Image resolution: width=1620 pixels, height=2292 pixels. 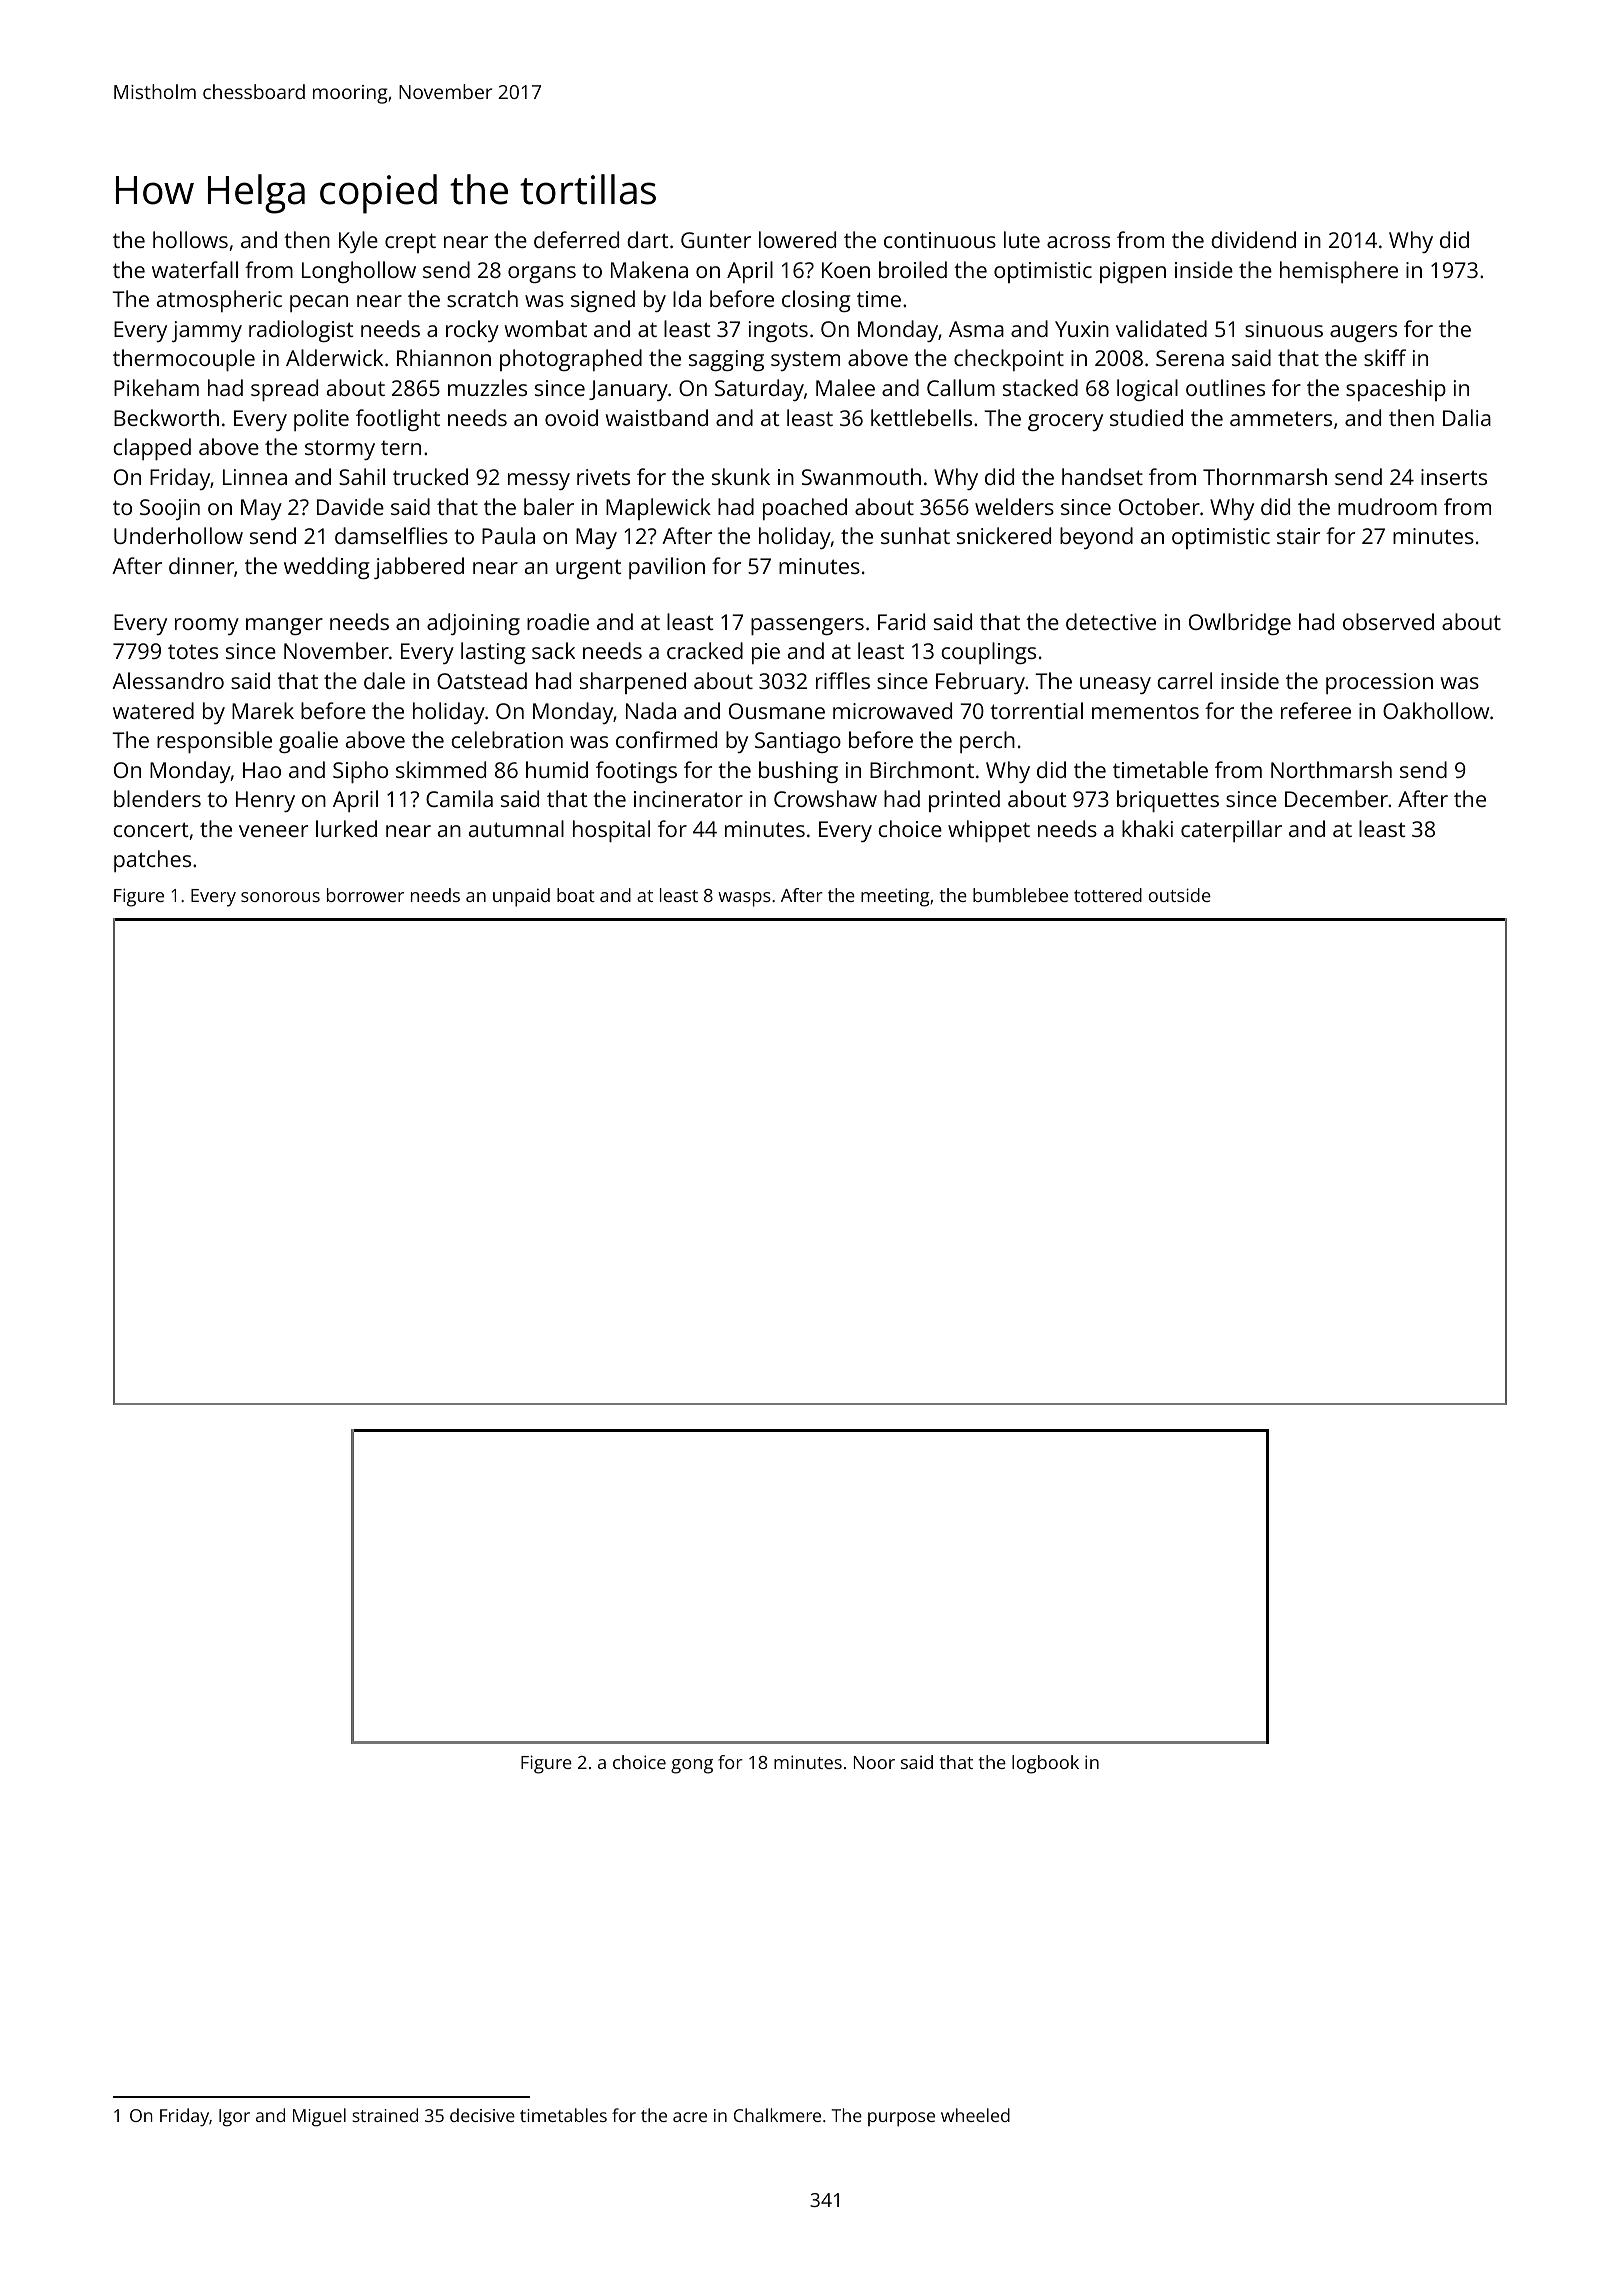 What do you see at coordinates (482, 2115) in the image?
I see `decisive` at bounding box center [482, 2115].
